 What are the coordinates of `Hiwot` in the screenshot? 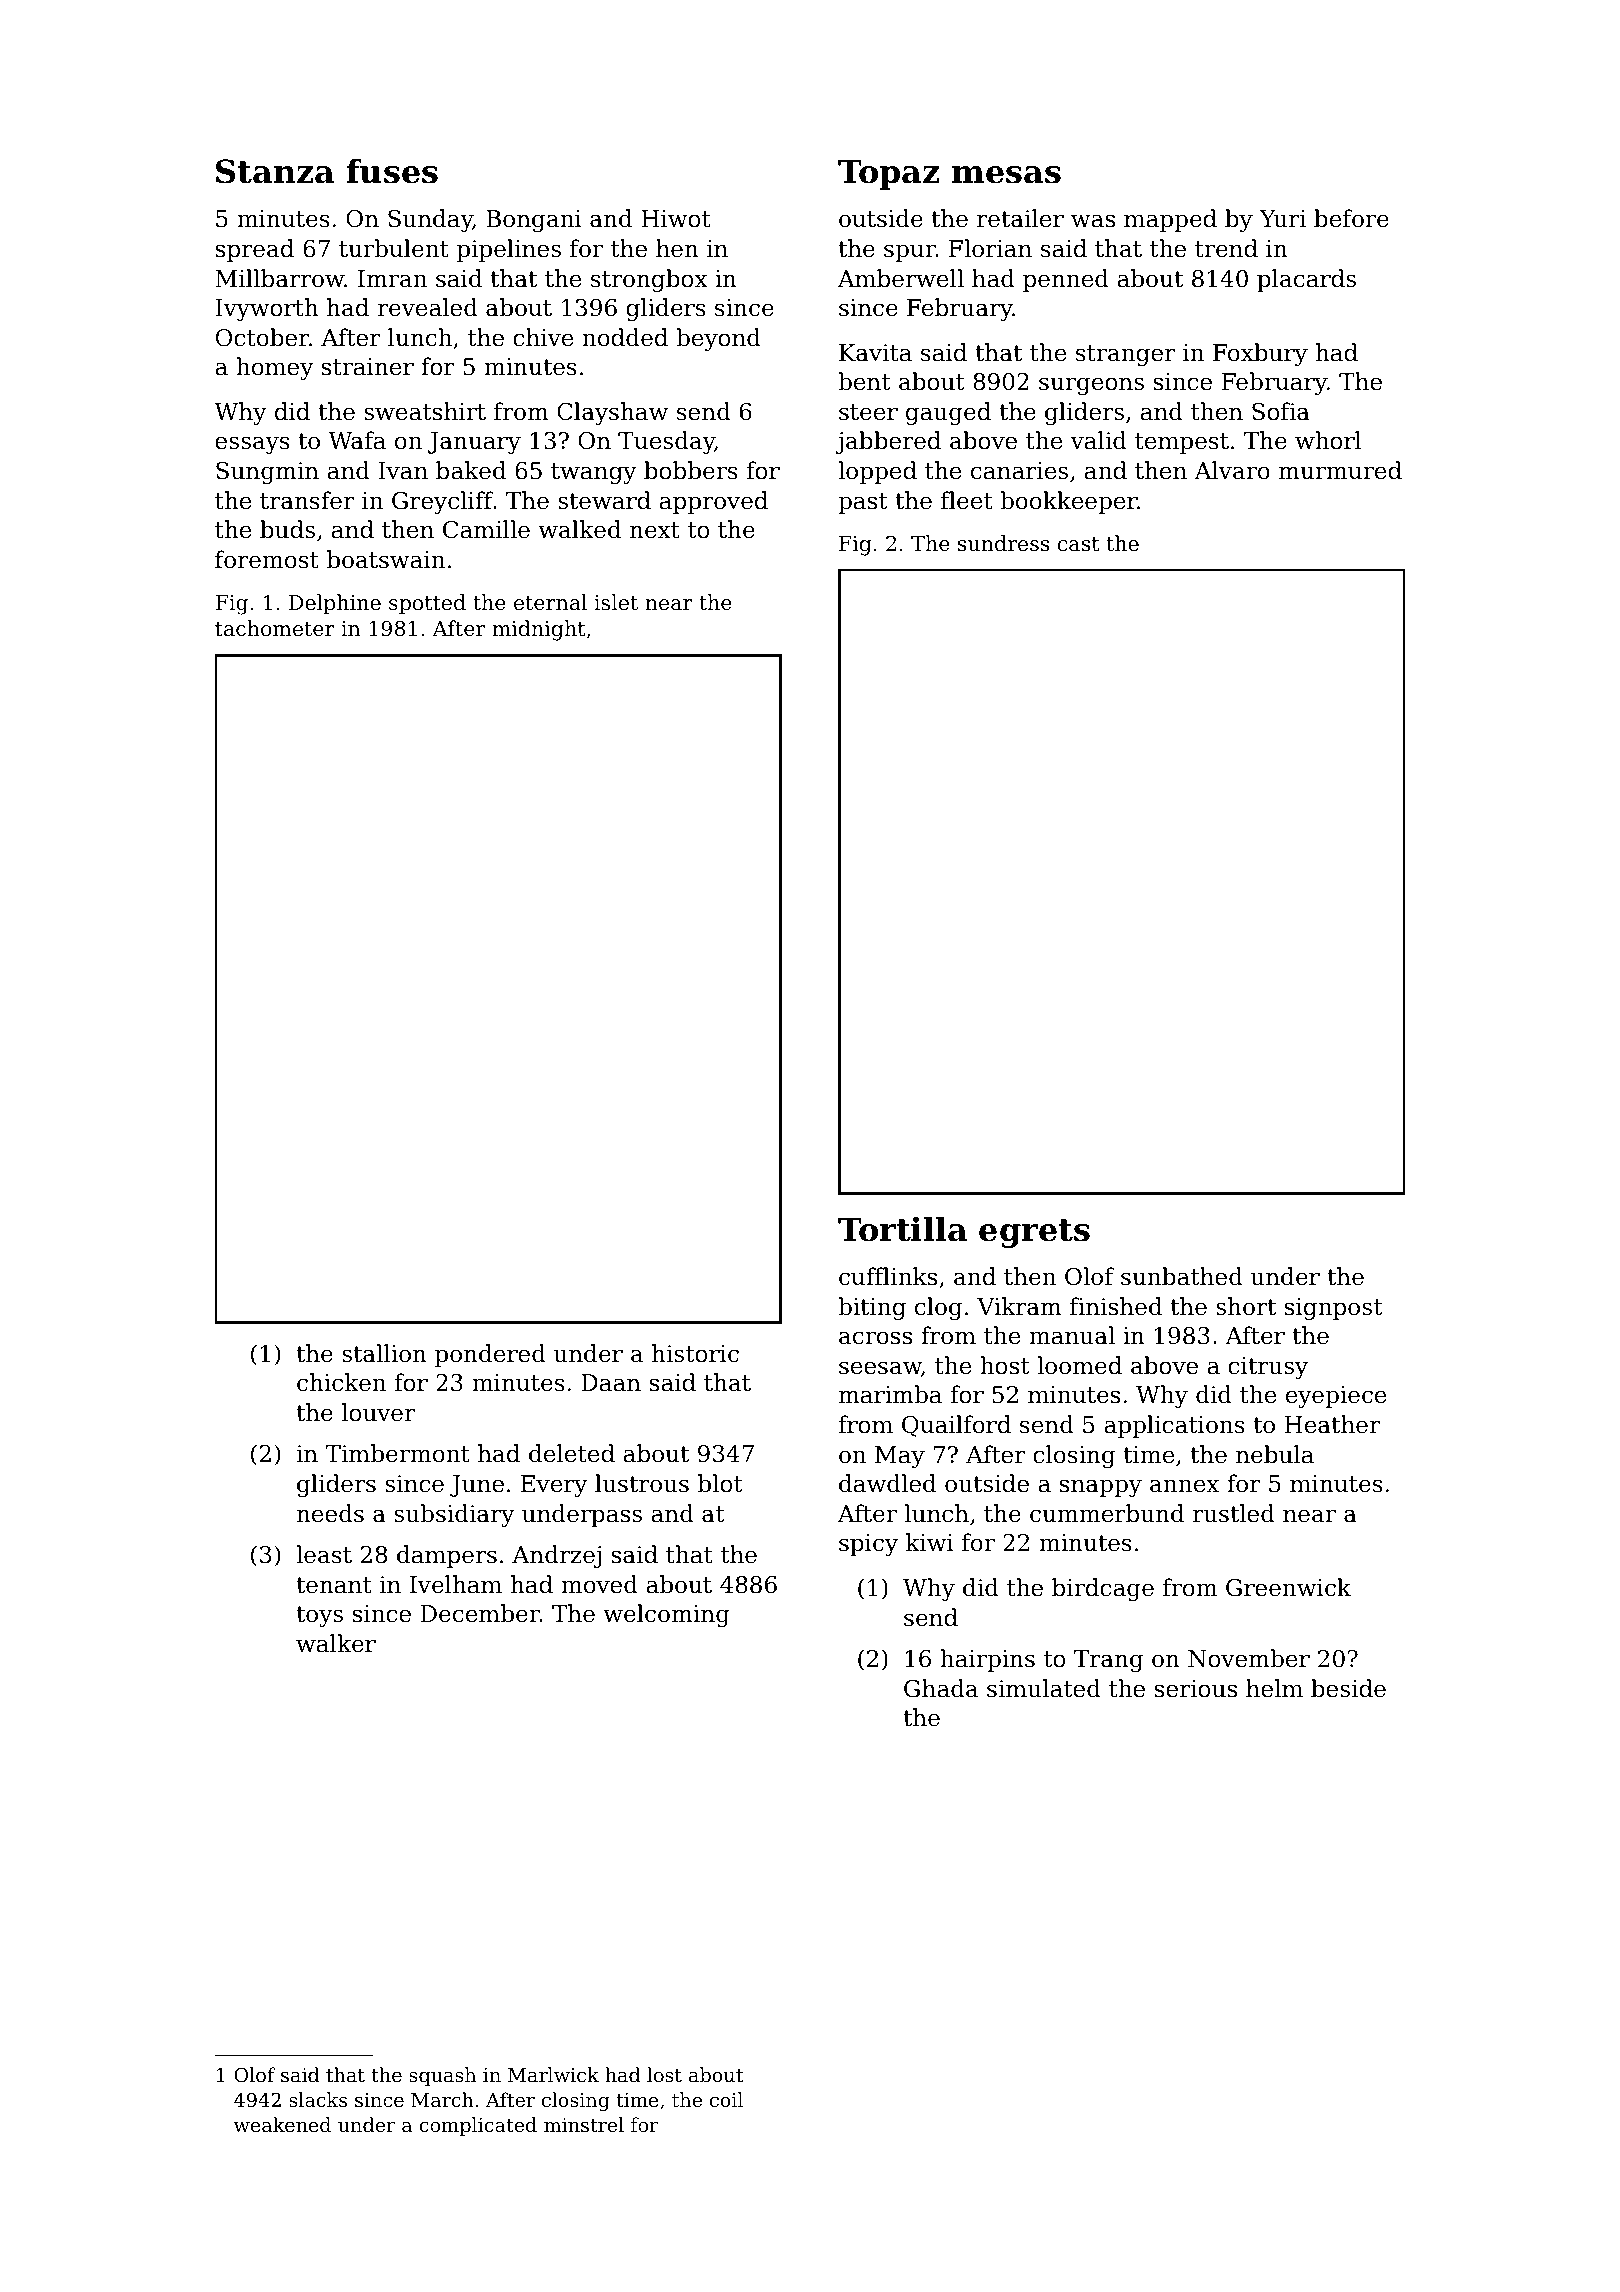 It's located at (676, 219).
